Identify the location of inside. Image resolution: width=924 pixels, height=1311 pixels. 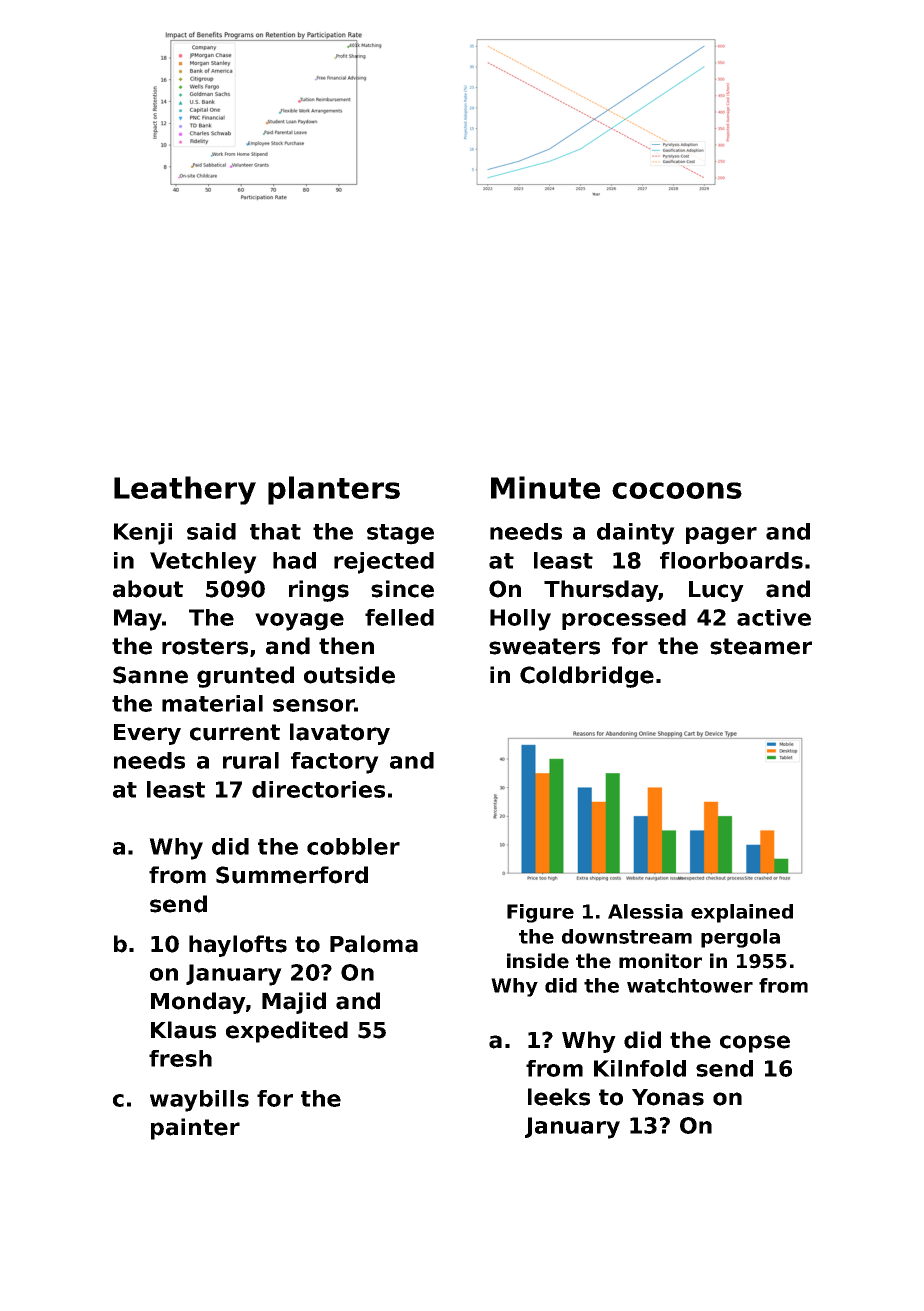
(538, 961).
